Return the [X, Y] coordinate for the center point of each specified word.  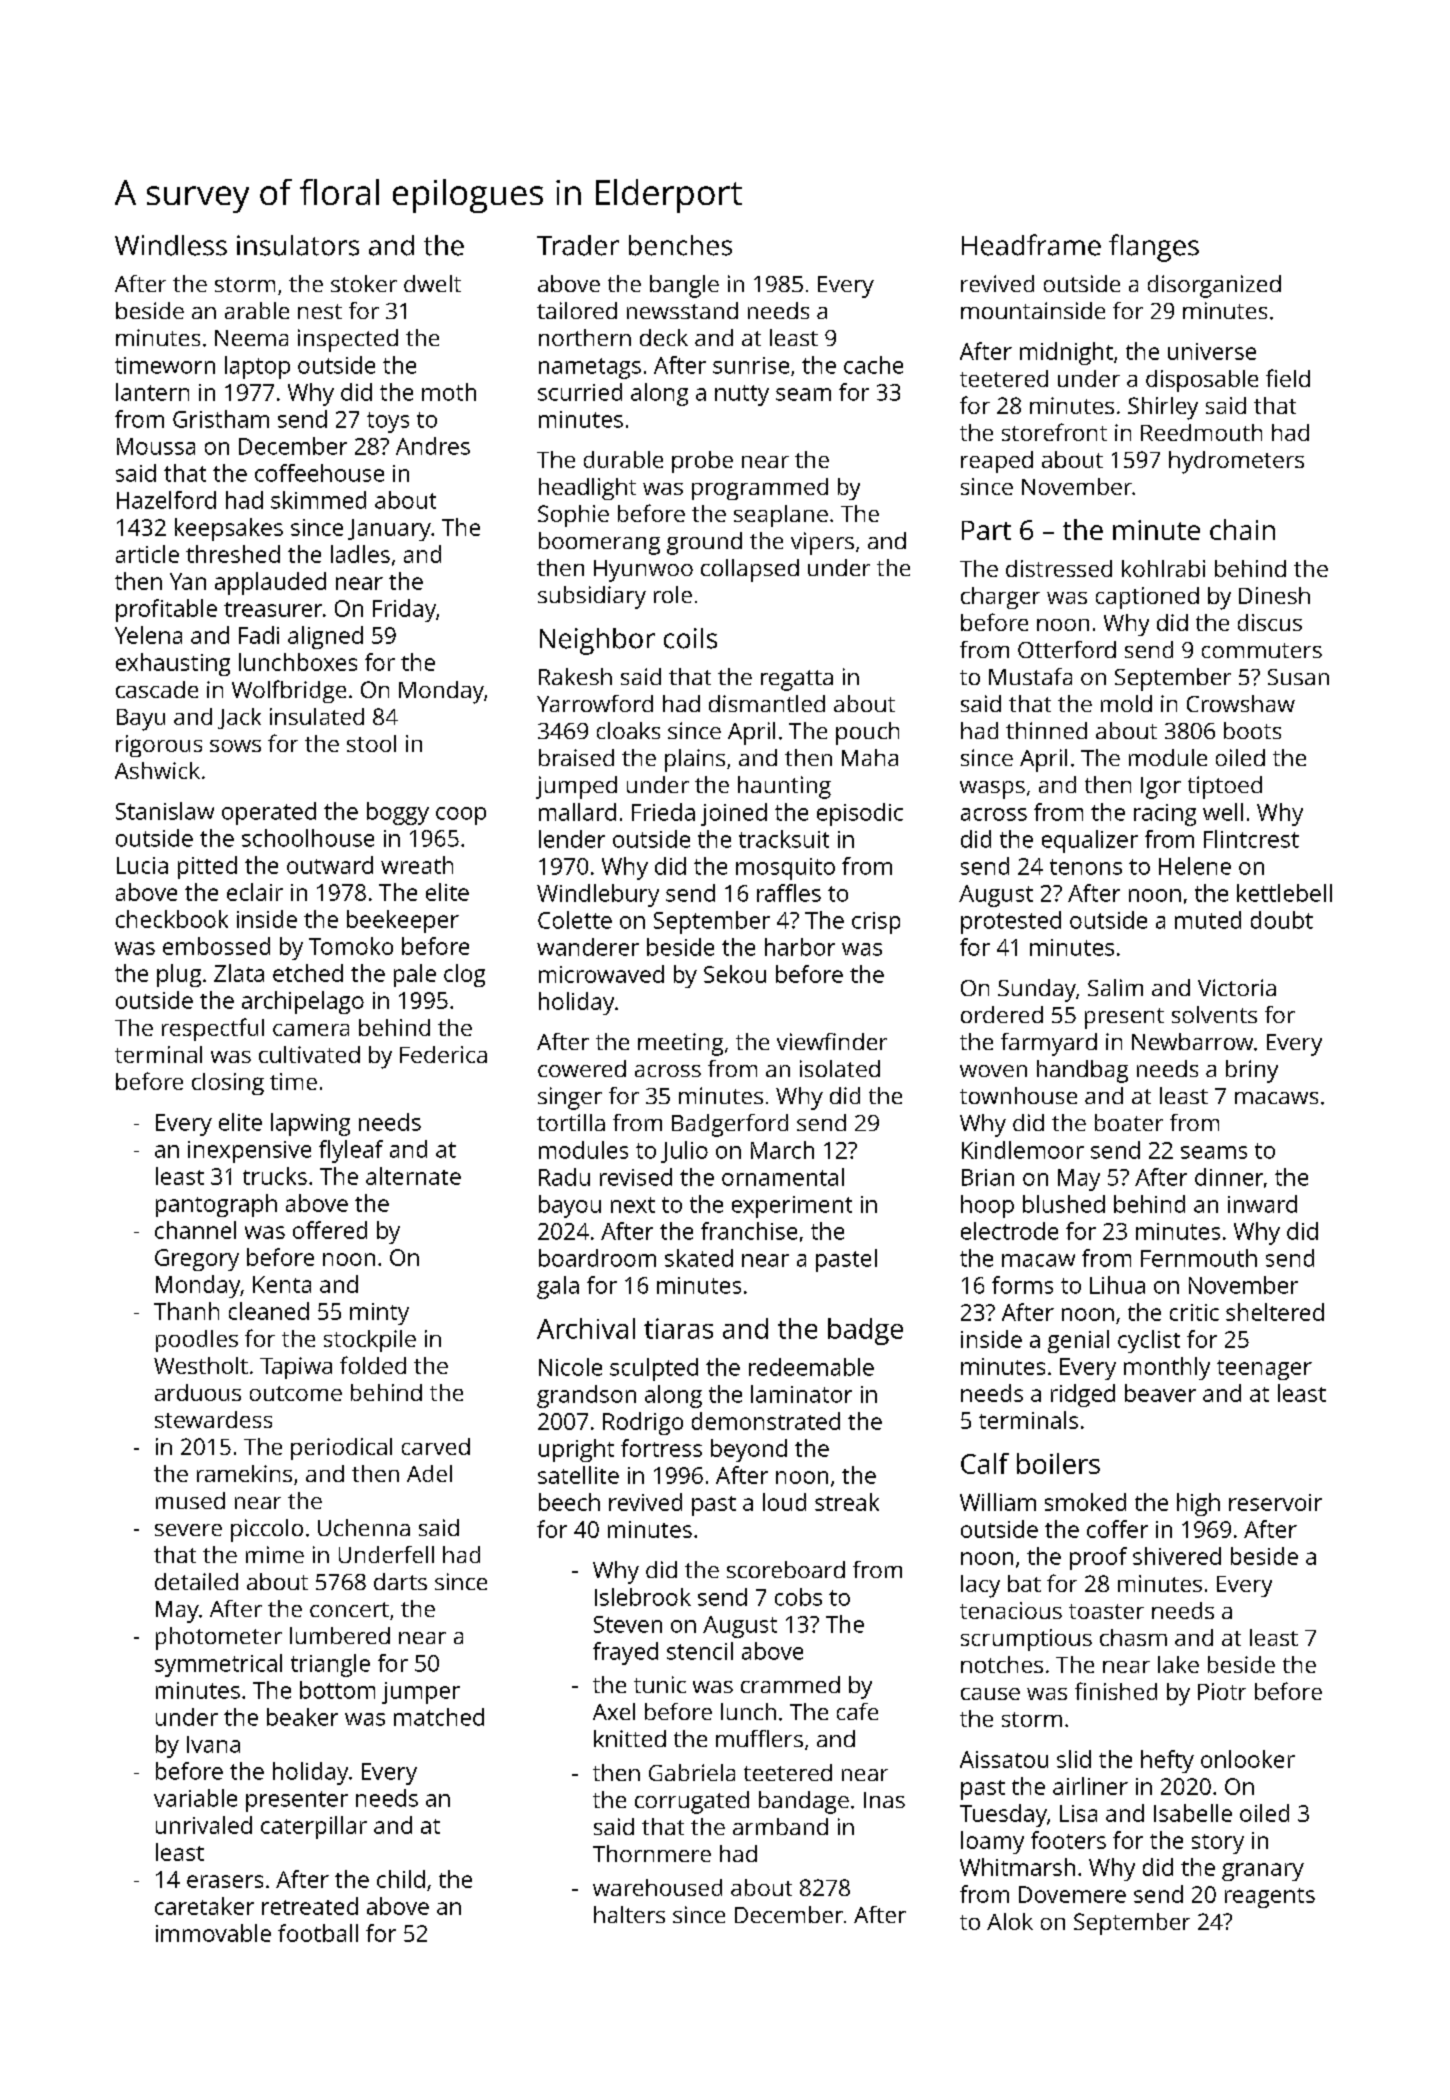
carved [436, 1446]
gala [558, 1287]
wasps [992, 790]
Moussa [156, 446]
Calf [985, 1463]
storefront [1054, 432]
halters [629, 1914]
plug [179, 975]
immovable [213, 1933]
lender [572, 839]
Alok [1010, 1921]
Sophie [573, 516]
